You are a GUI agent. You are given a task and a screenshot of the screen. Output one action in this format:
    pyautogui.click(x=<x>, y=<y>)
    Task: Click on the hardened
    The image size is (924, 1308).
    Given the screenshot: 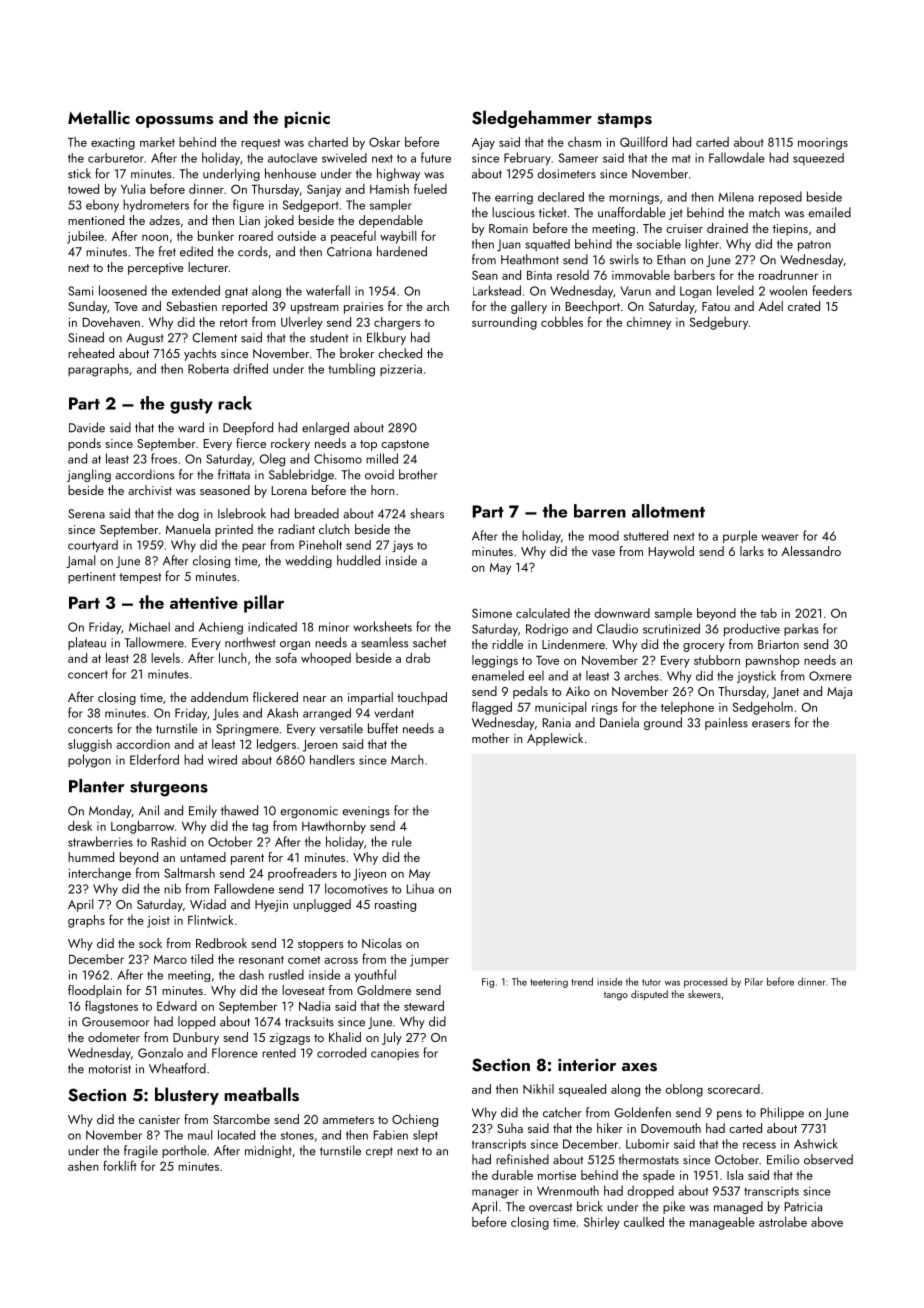 What is the action you would take?
    pyautogui.click(x=402, y=251)
